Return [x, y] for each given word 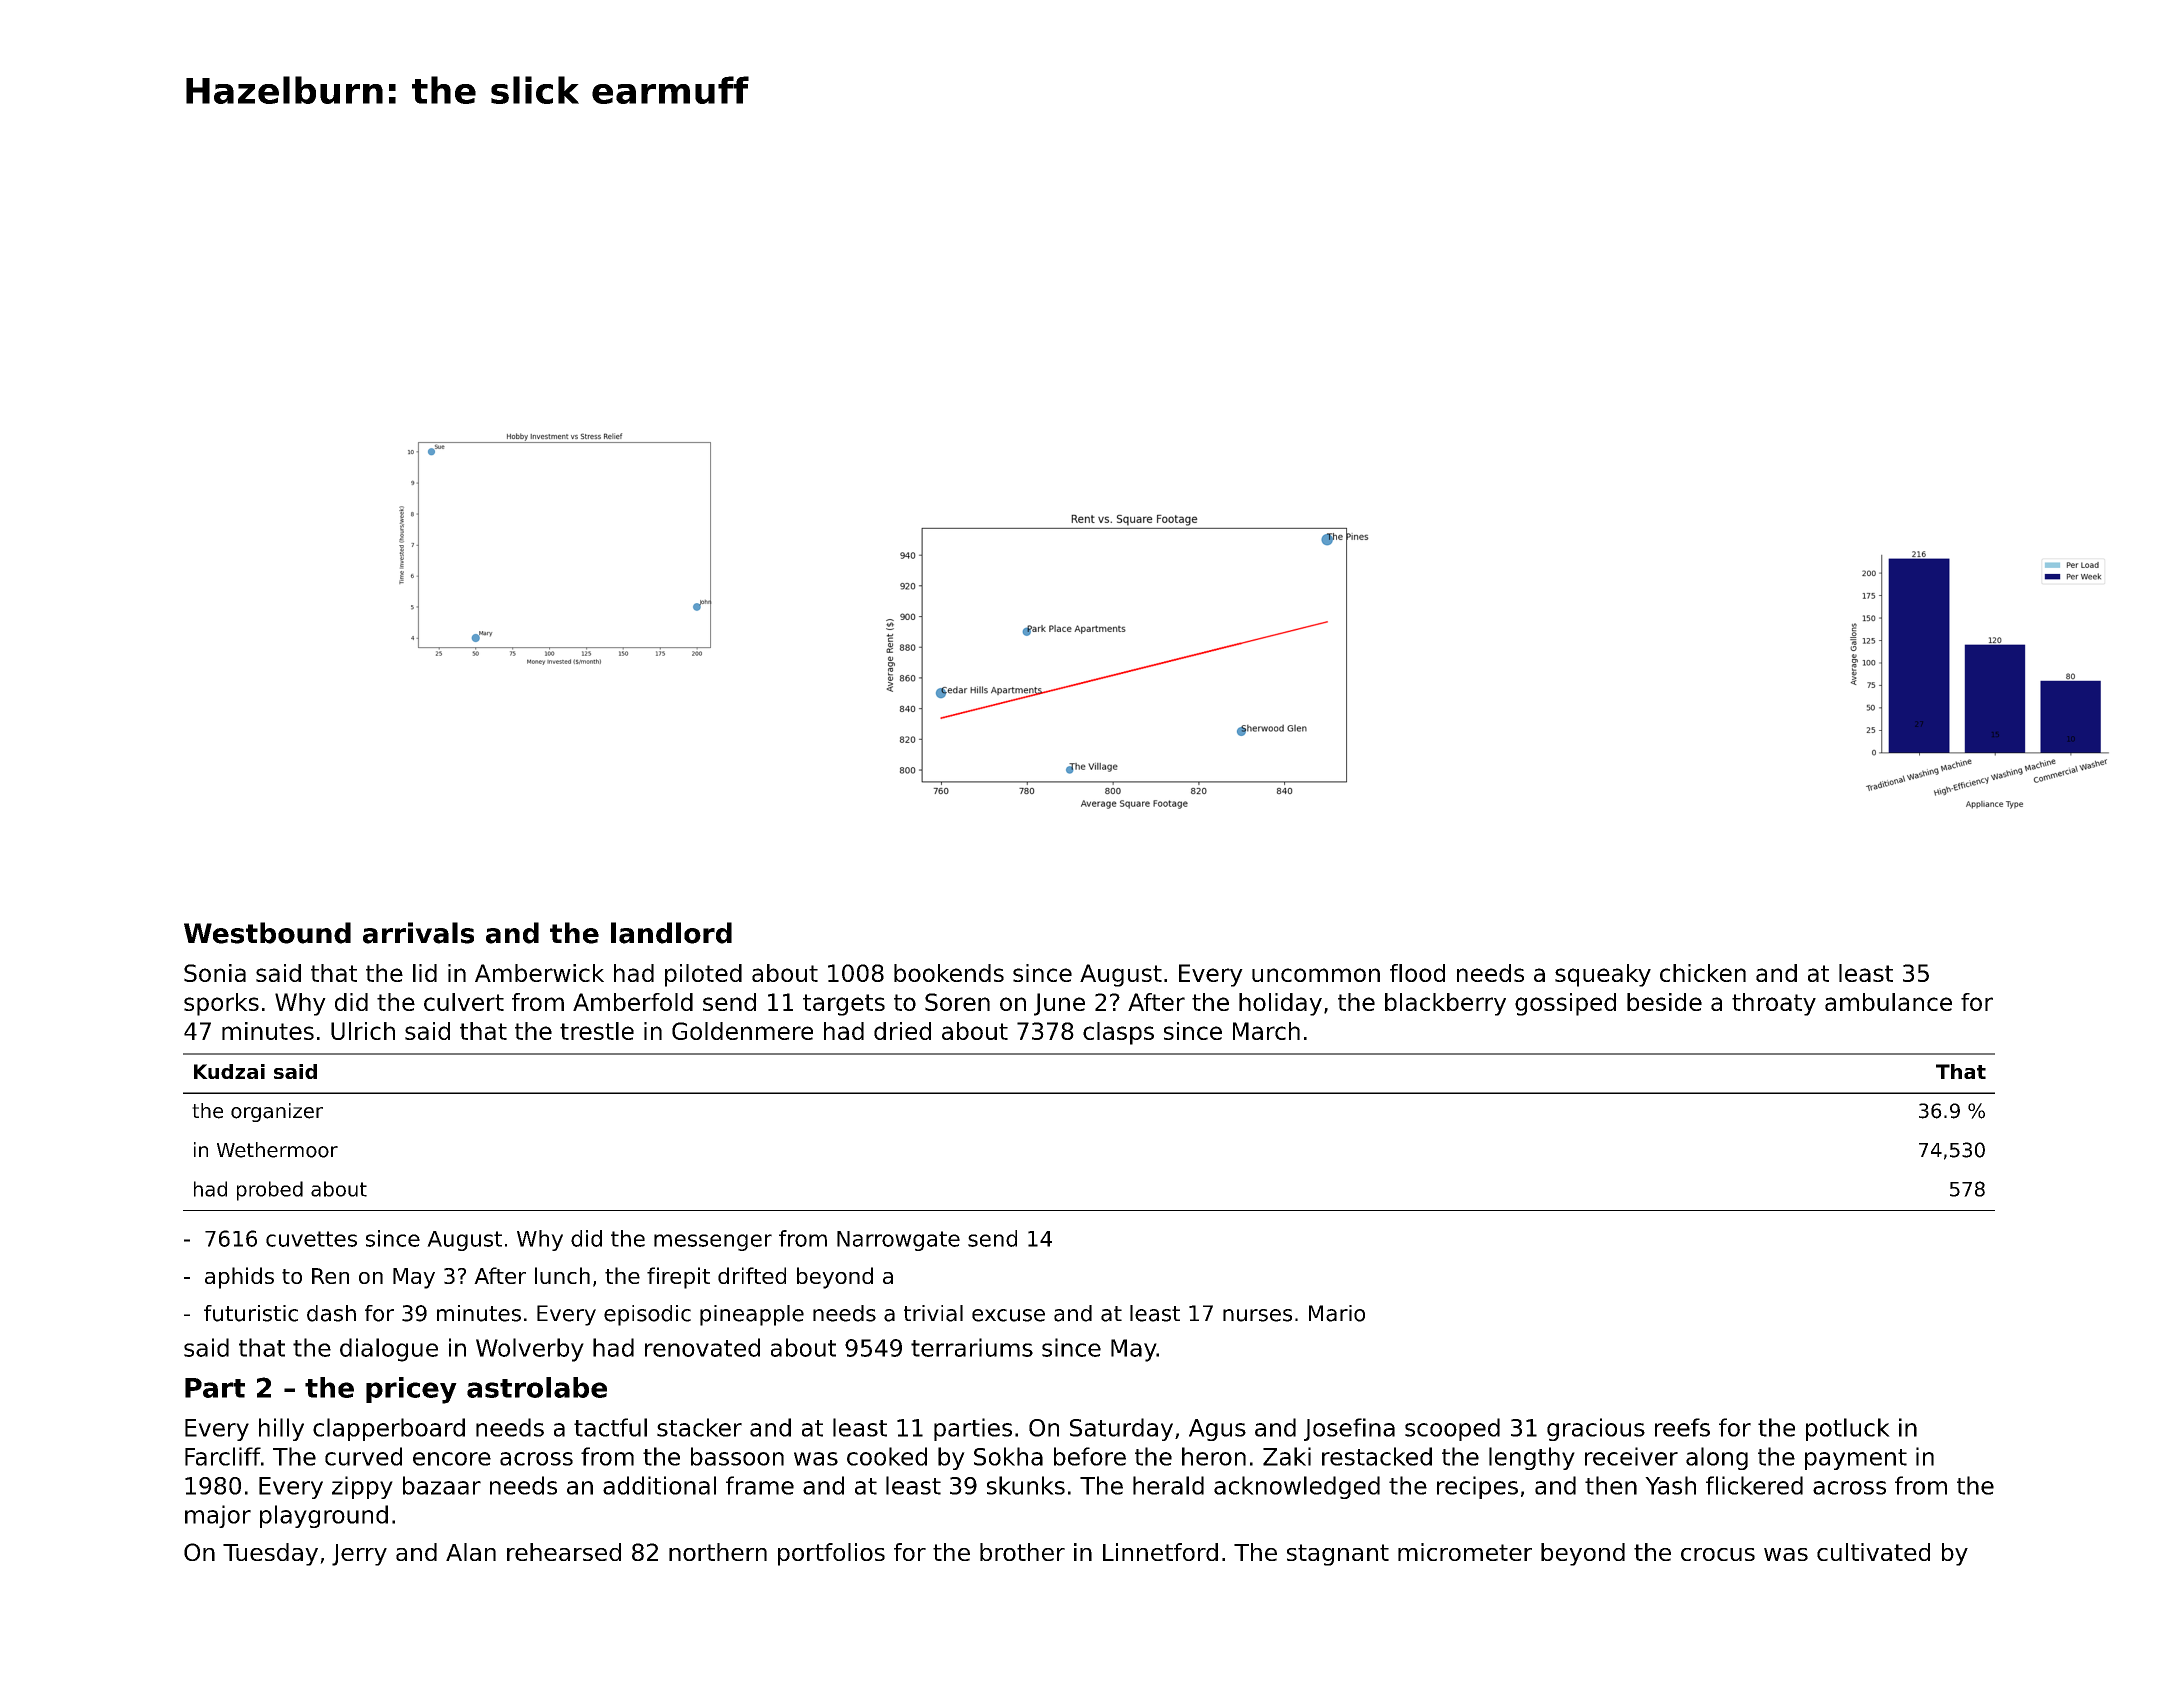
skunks [1026, 1485]
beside [1664, 1002]
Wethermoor [277, 1150]
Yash [1670, 1485]
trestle [597, 1031]
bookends [949, 973]
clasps [1118, 1033]
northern [718, 1552]
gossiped [1565, 1004]
